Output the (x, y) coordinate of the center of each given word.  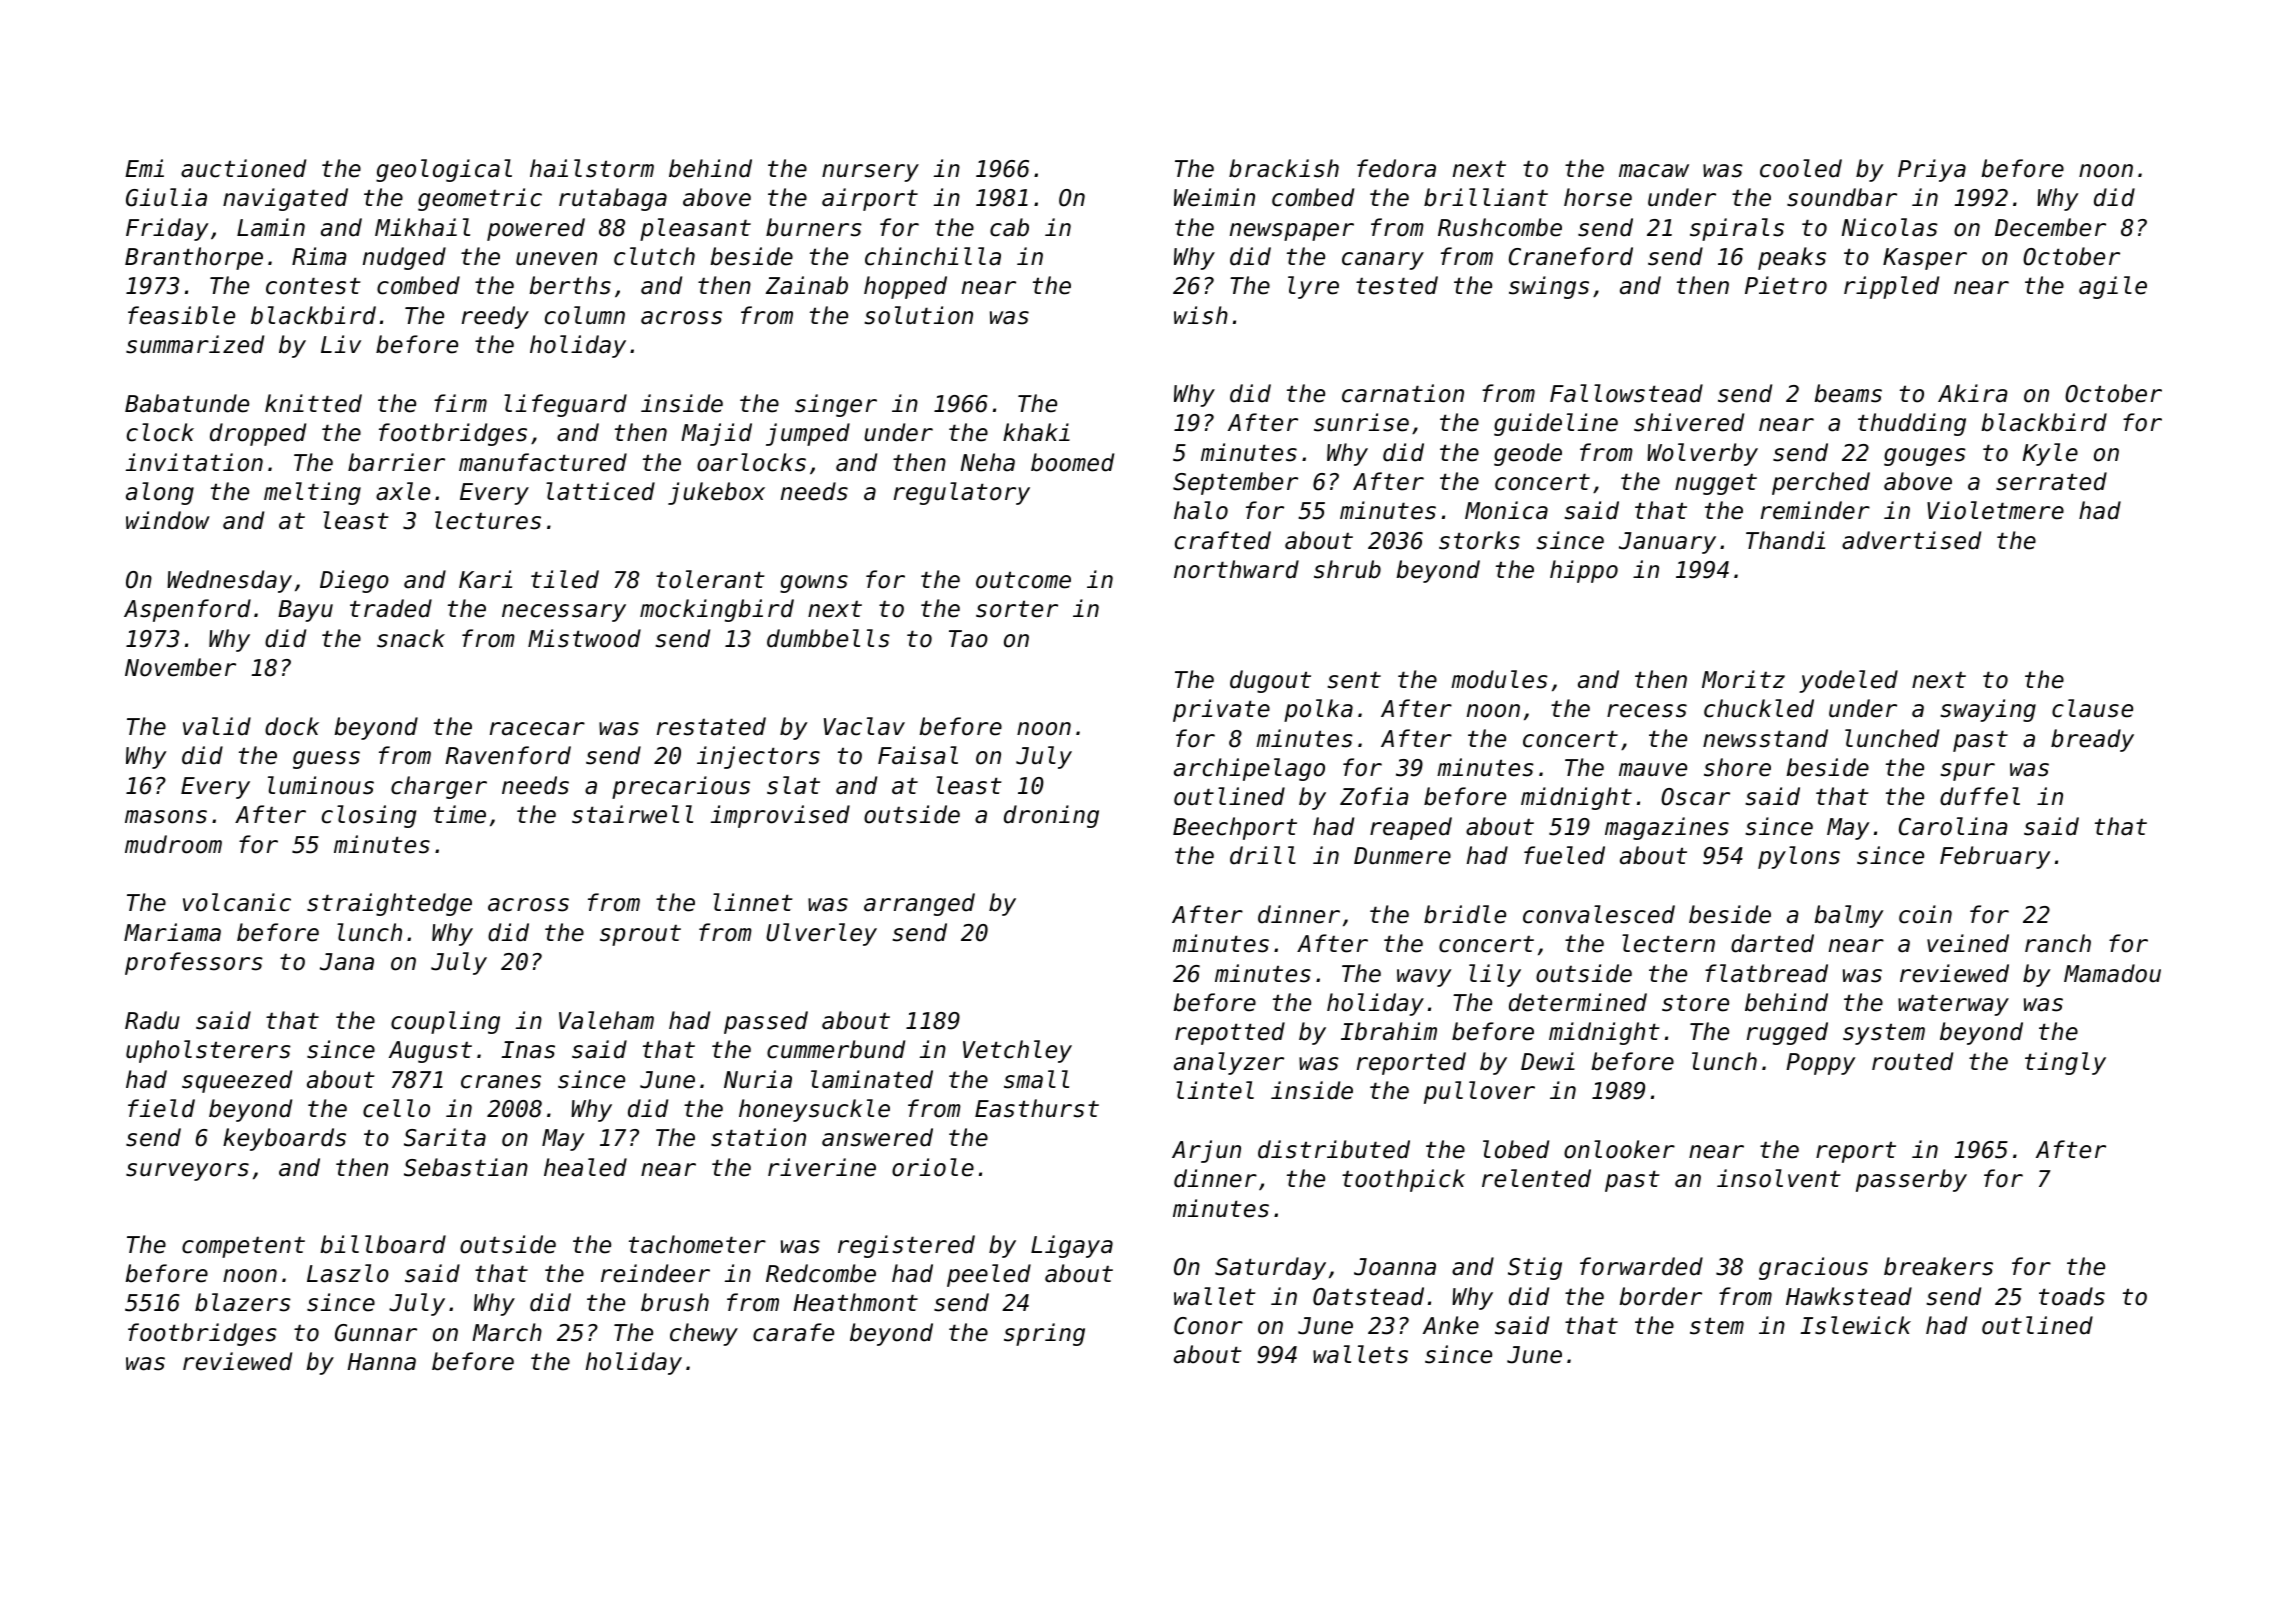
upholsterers (208, 1051)
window (168, 520)
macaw (1654, 171)
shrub (1347, 569)
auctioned (243, 168)
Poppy (1821, 1064)
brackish (1284, 168)
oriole (933, 1167)
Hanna (382, 1362)
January (1667, 543)
